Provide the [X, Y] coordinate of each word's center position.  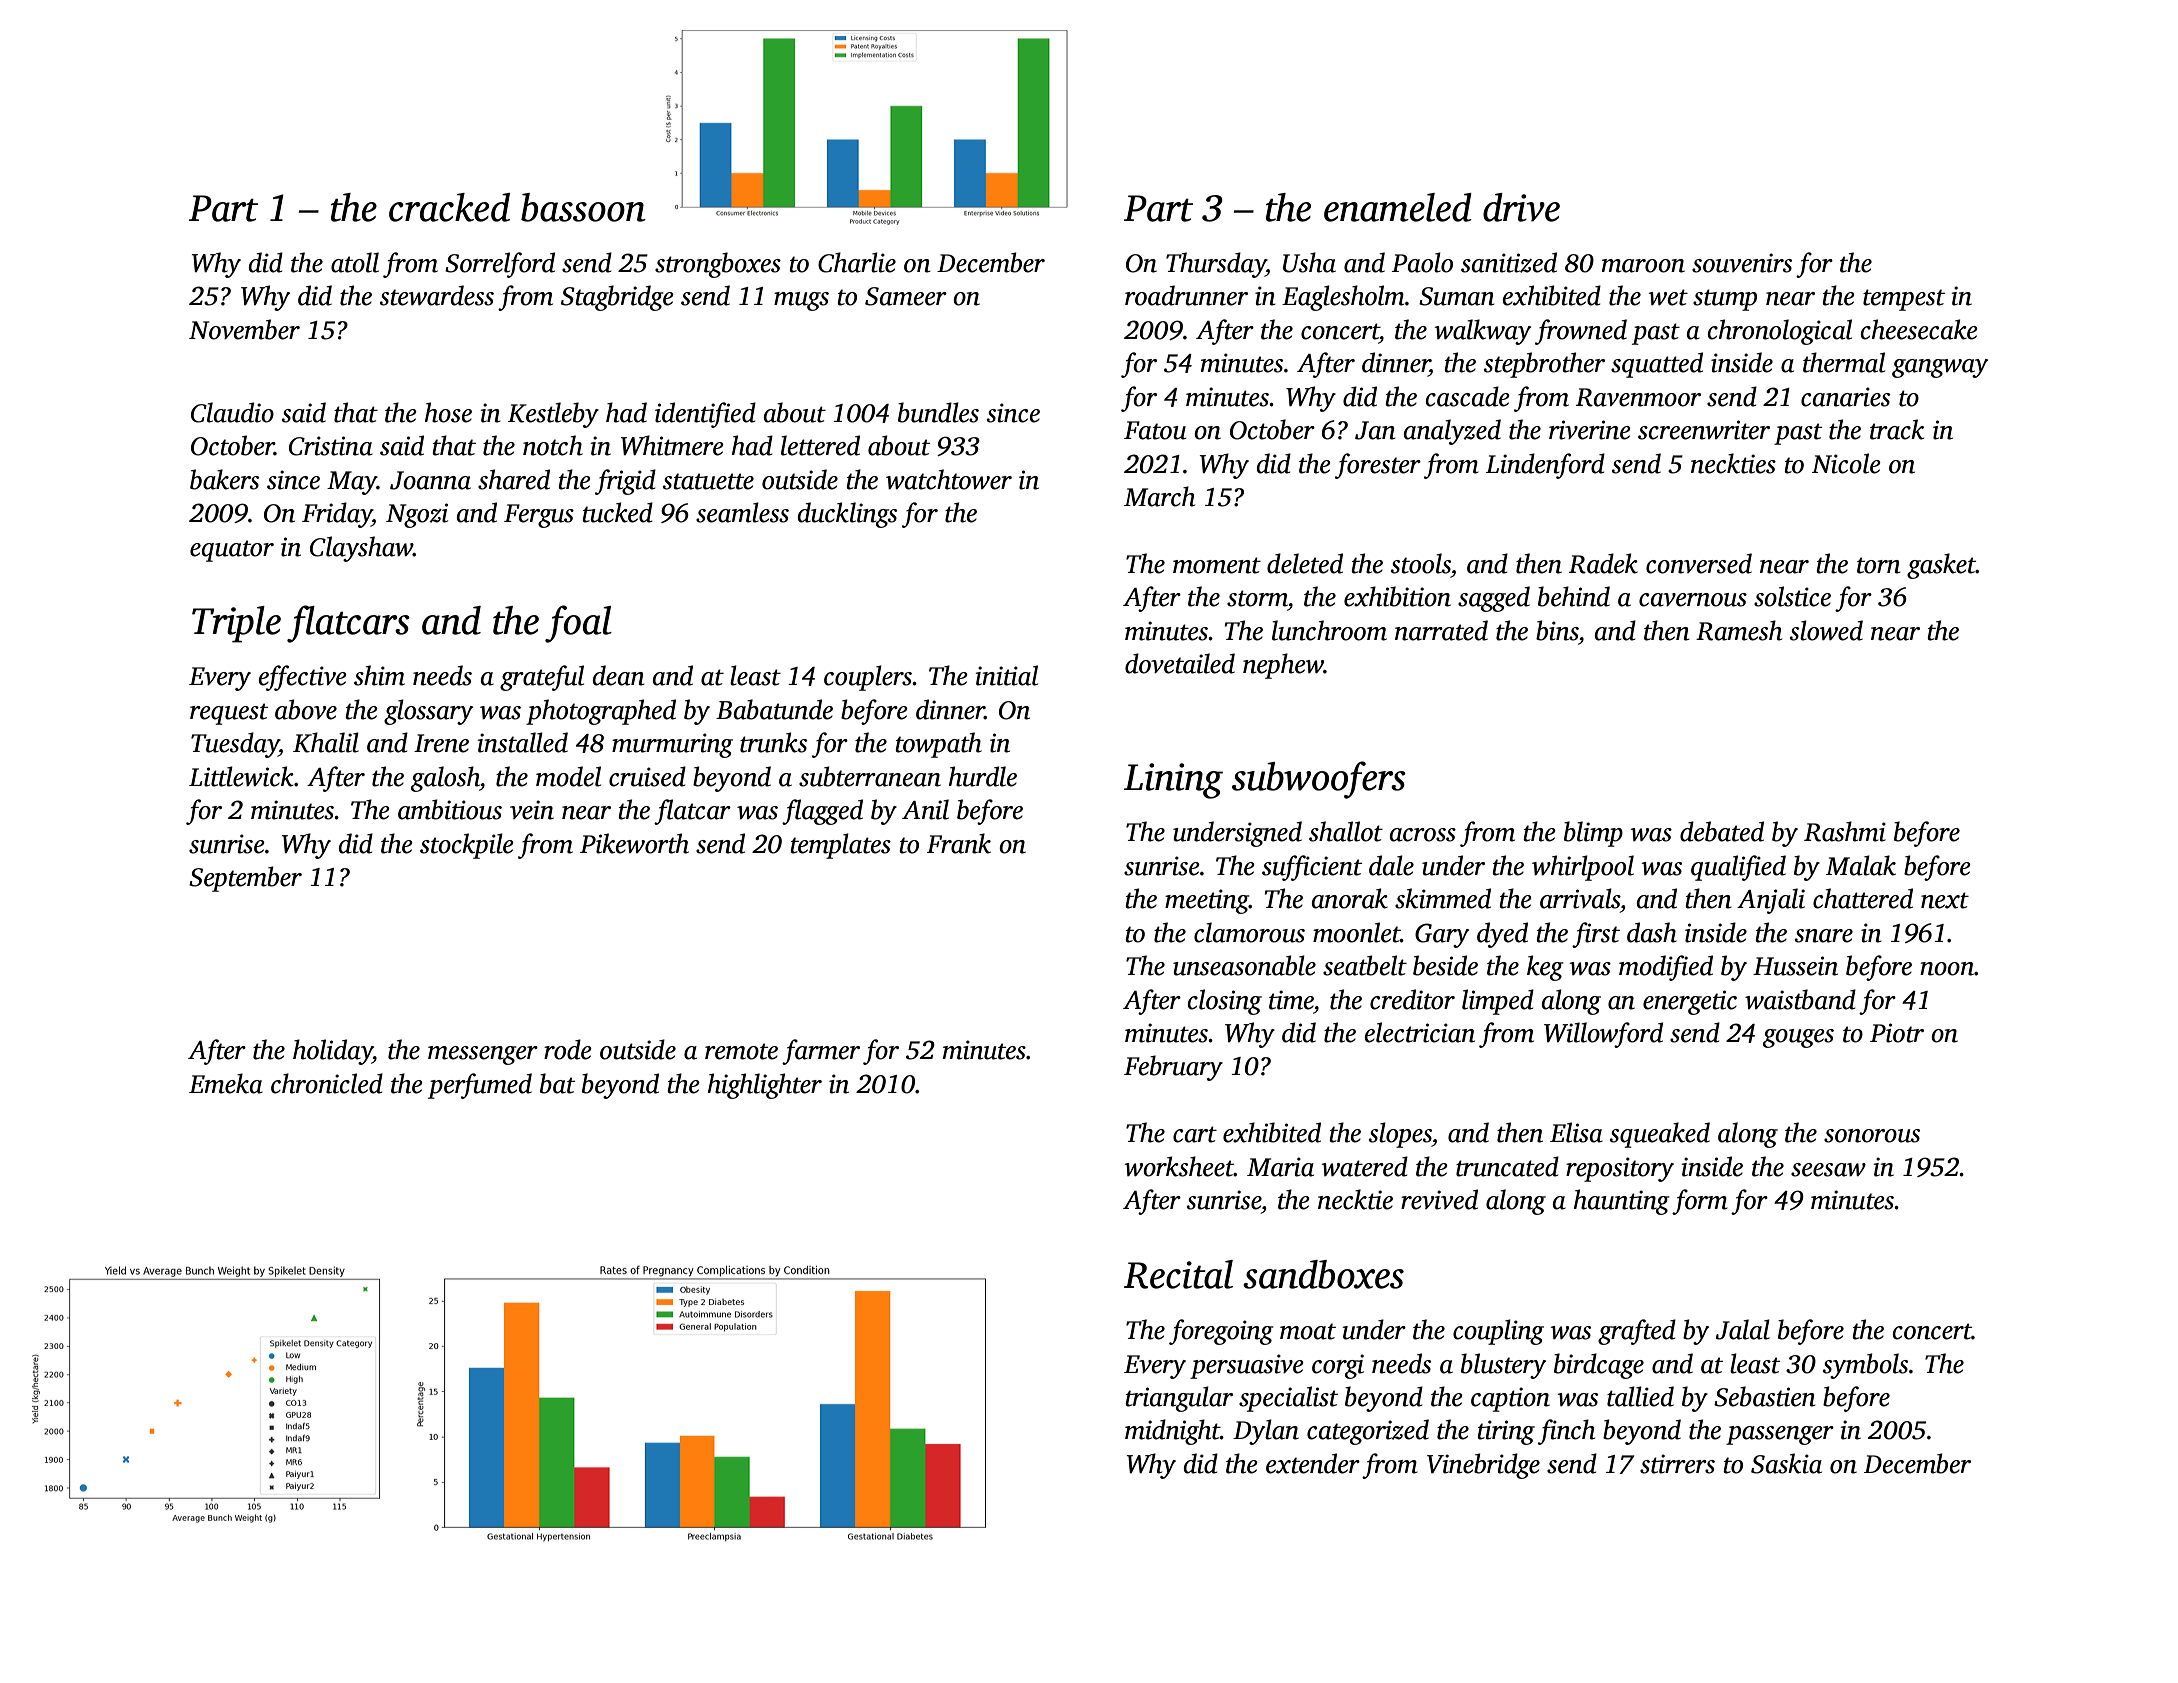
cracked [449, 207]
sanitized [1509, 262]
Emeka [226, 1083]
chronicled [327, 1083]
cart [1195, 1134]
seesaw [1828, 1170]
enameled [1398, 207]
